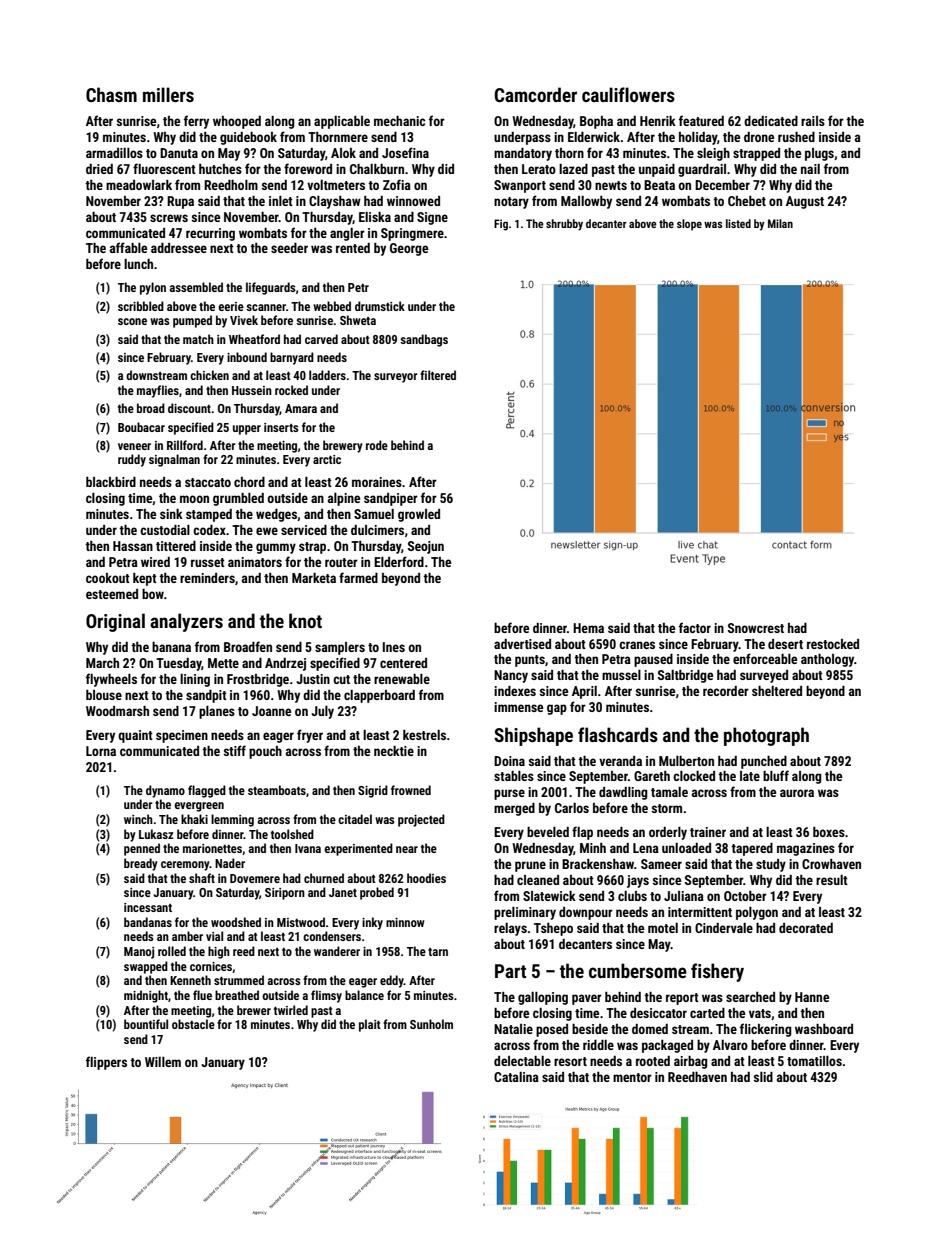  Describe the element at coordinates (726, 691) in the screenshot. I see `recorder` at that location.
